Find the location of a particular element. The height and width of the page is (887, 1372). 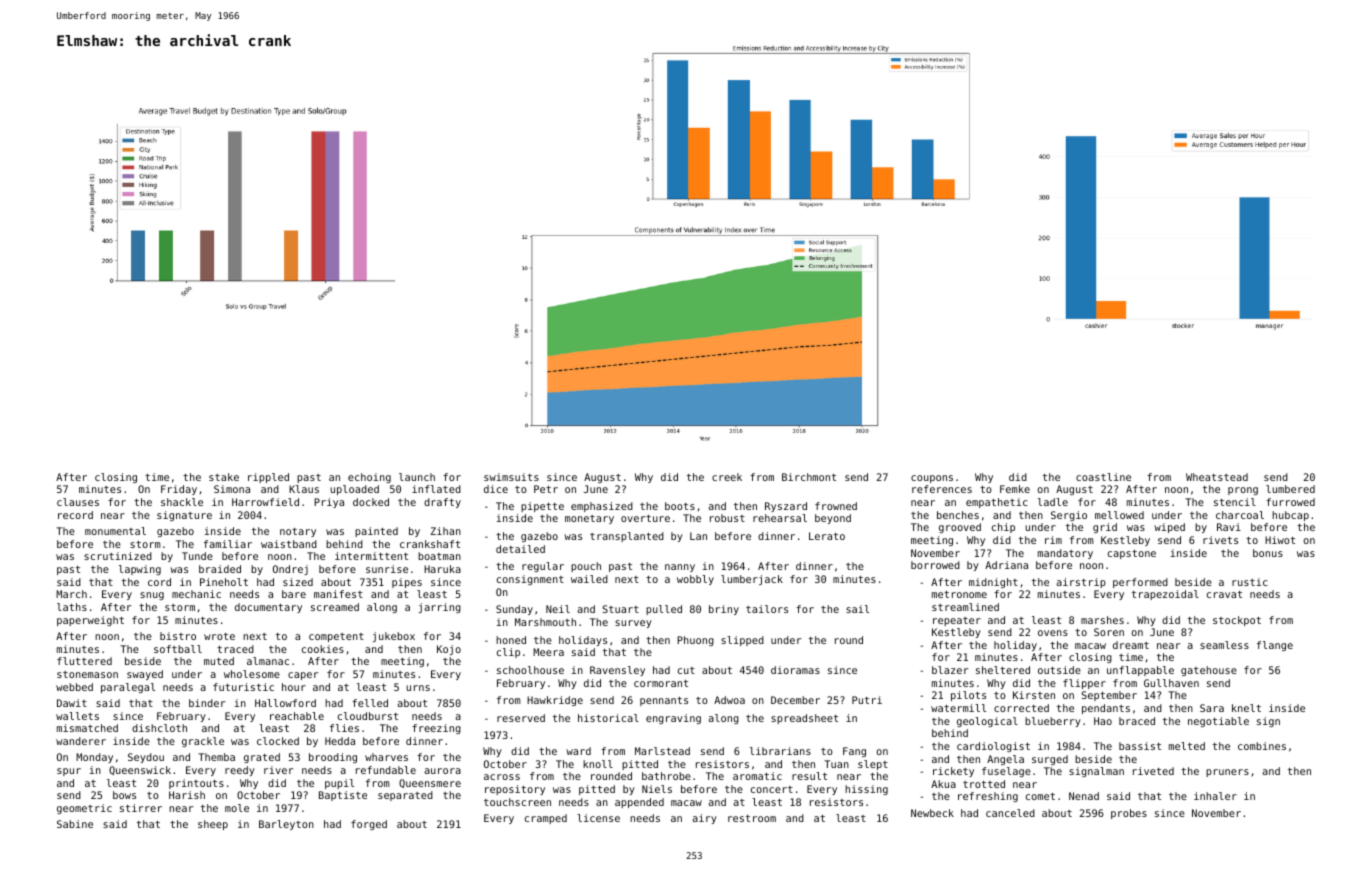

sheep is located at coordinates (213, 825).
